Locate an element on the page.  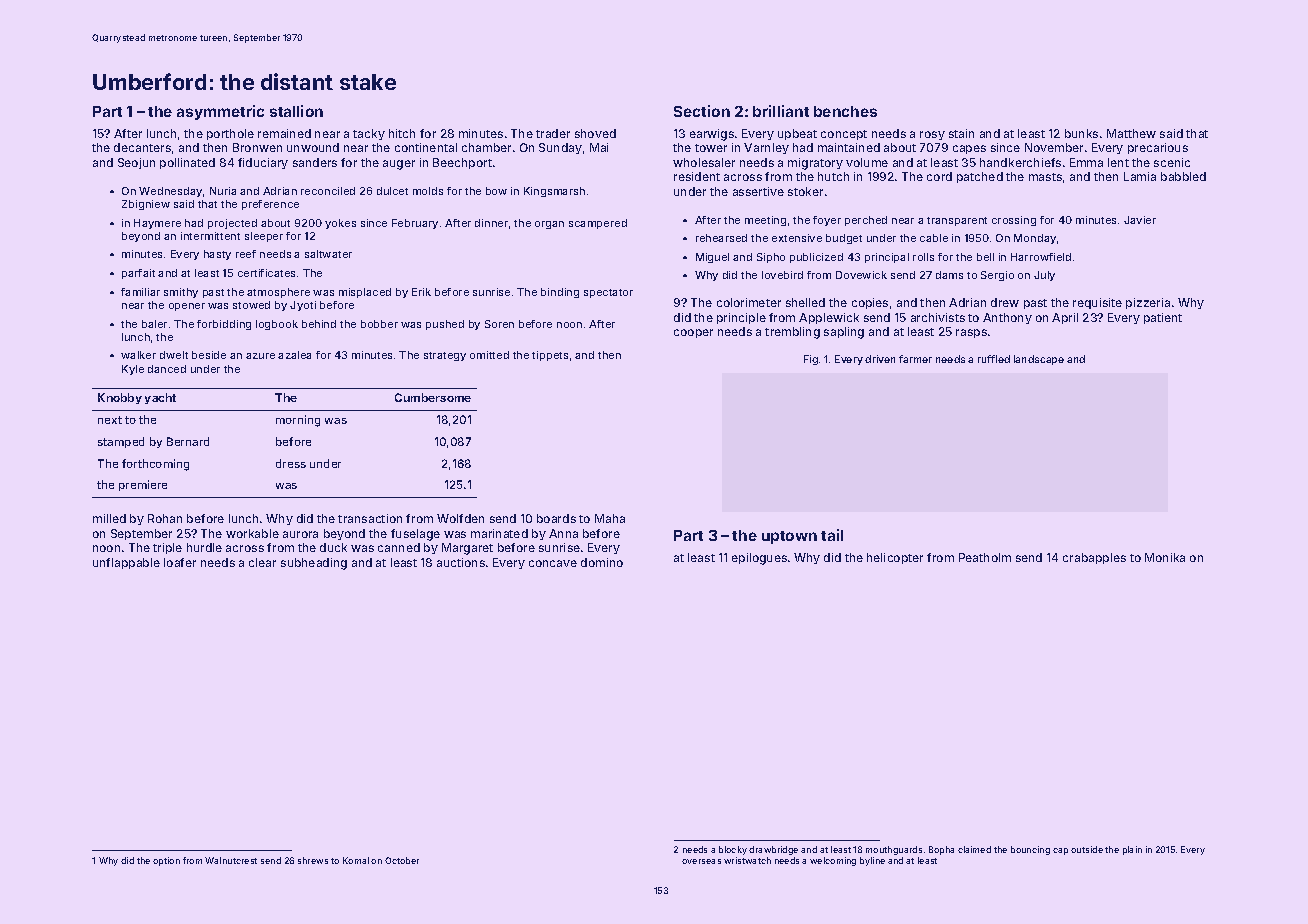
option is located at coordinates (166, 861).
